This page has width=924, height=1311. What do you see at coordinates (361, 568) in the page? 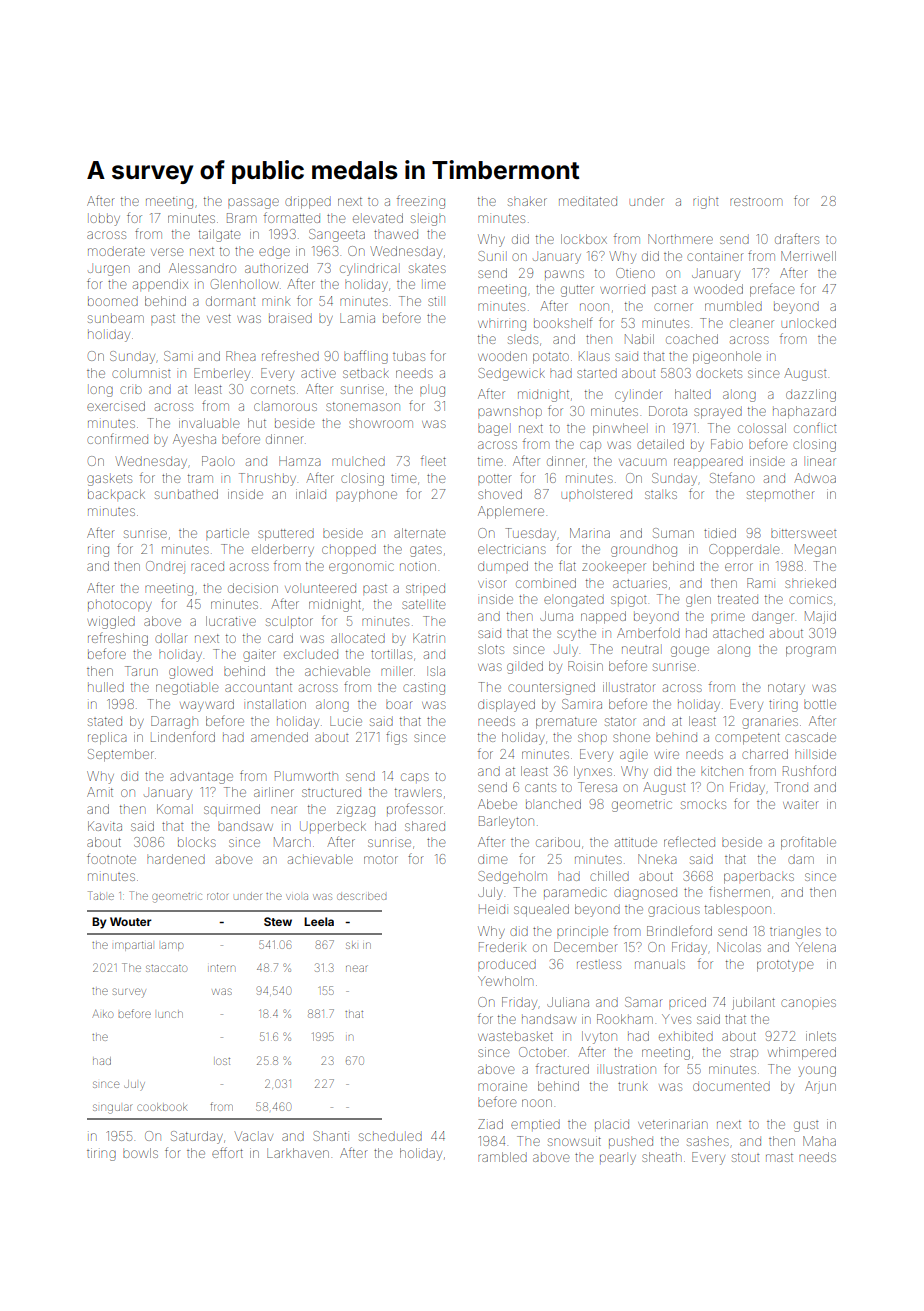
I see `ergonomic` at bounding box center [361, 568].
